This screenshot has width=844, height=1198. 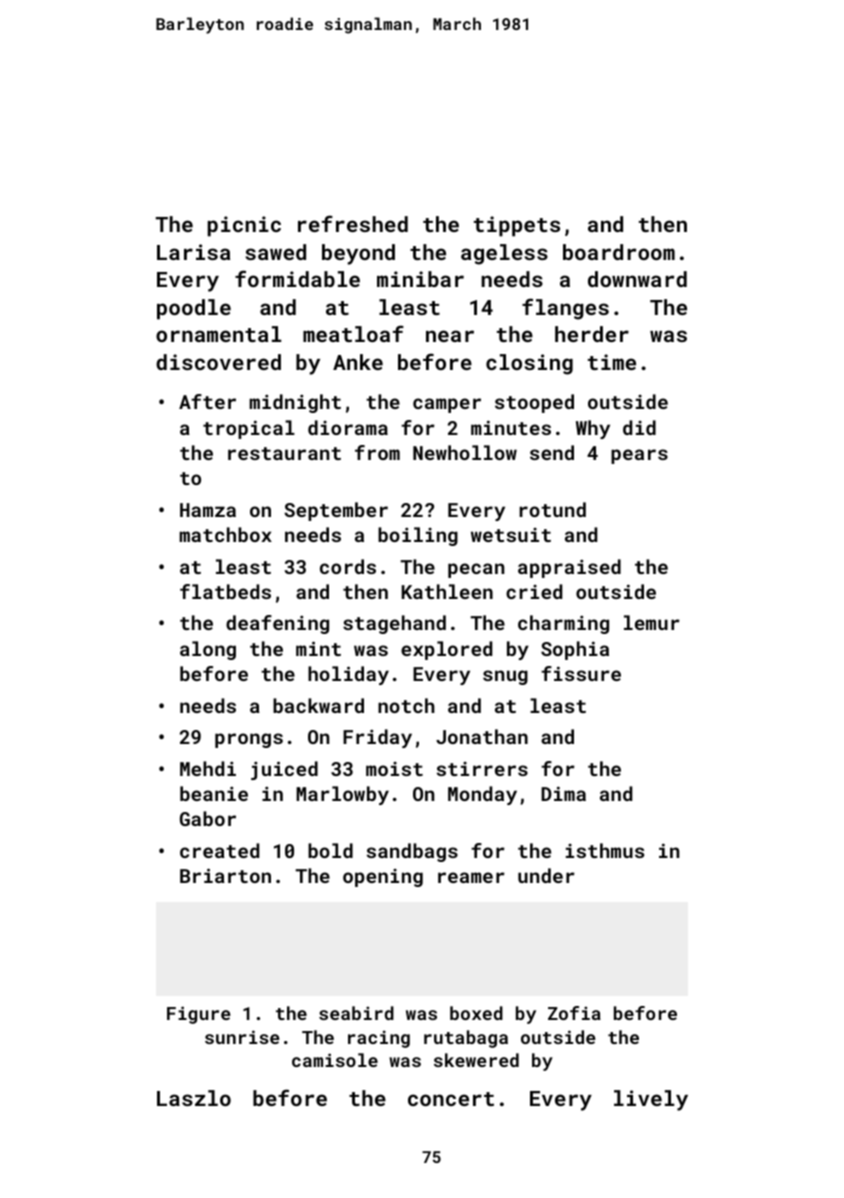 What do you see at coordinates (652, 622) in the screenshot?
I see `lemur` at bounding box center [652, 622].
